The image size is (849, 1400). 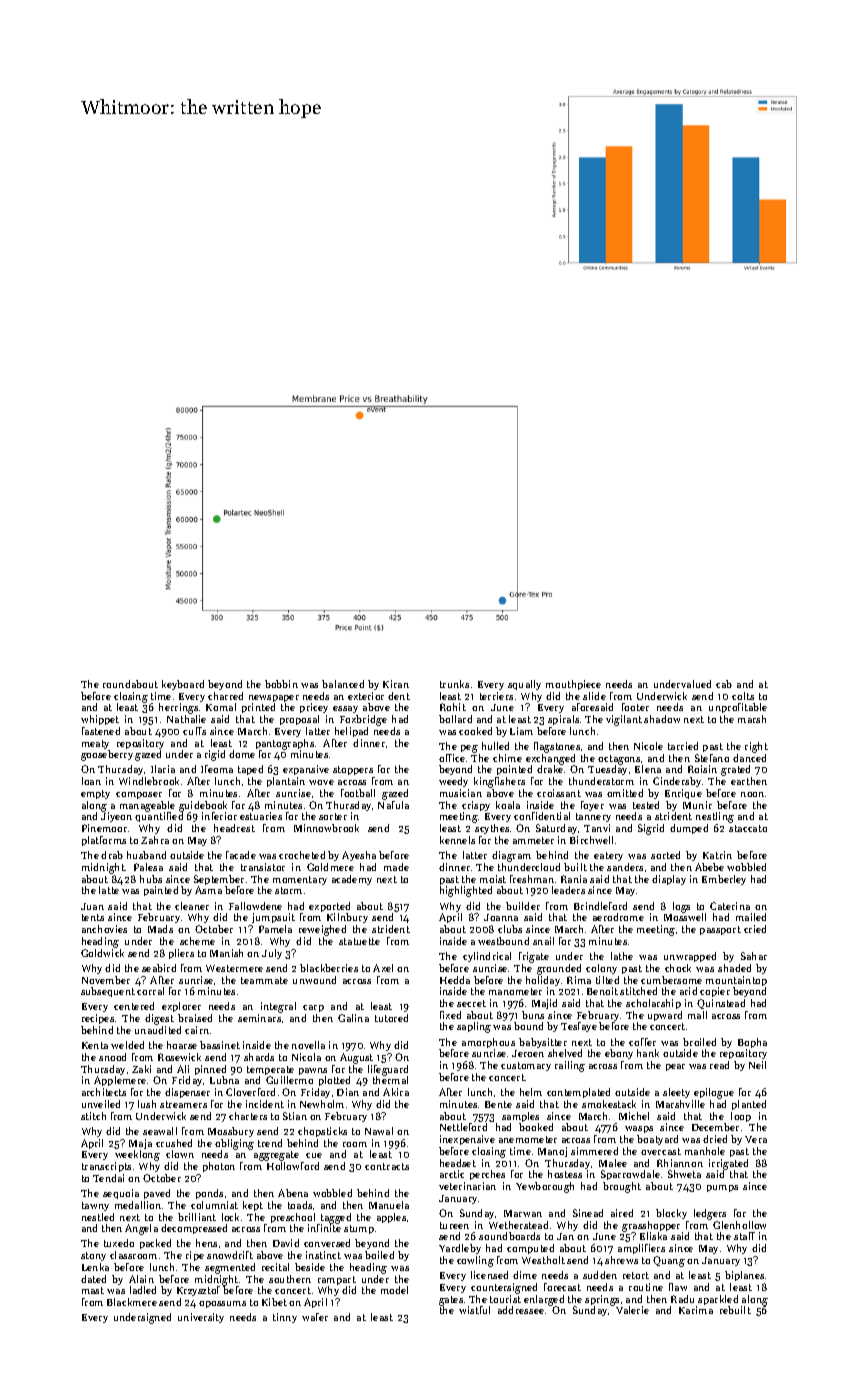 What do you see at coordinates (718, 1300) in the page?
I see `sparkled` at bounding box center [718, 1300].
